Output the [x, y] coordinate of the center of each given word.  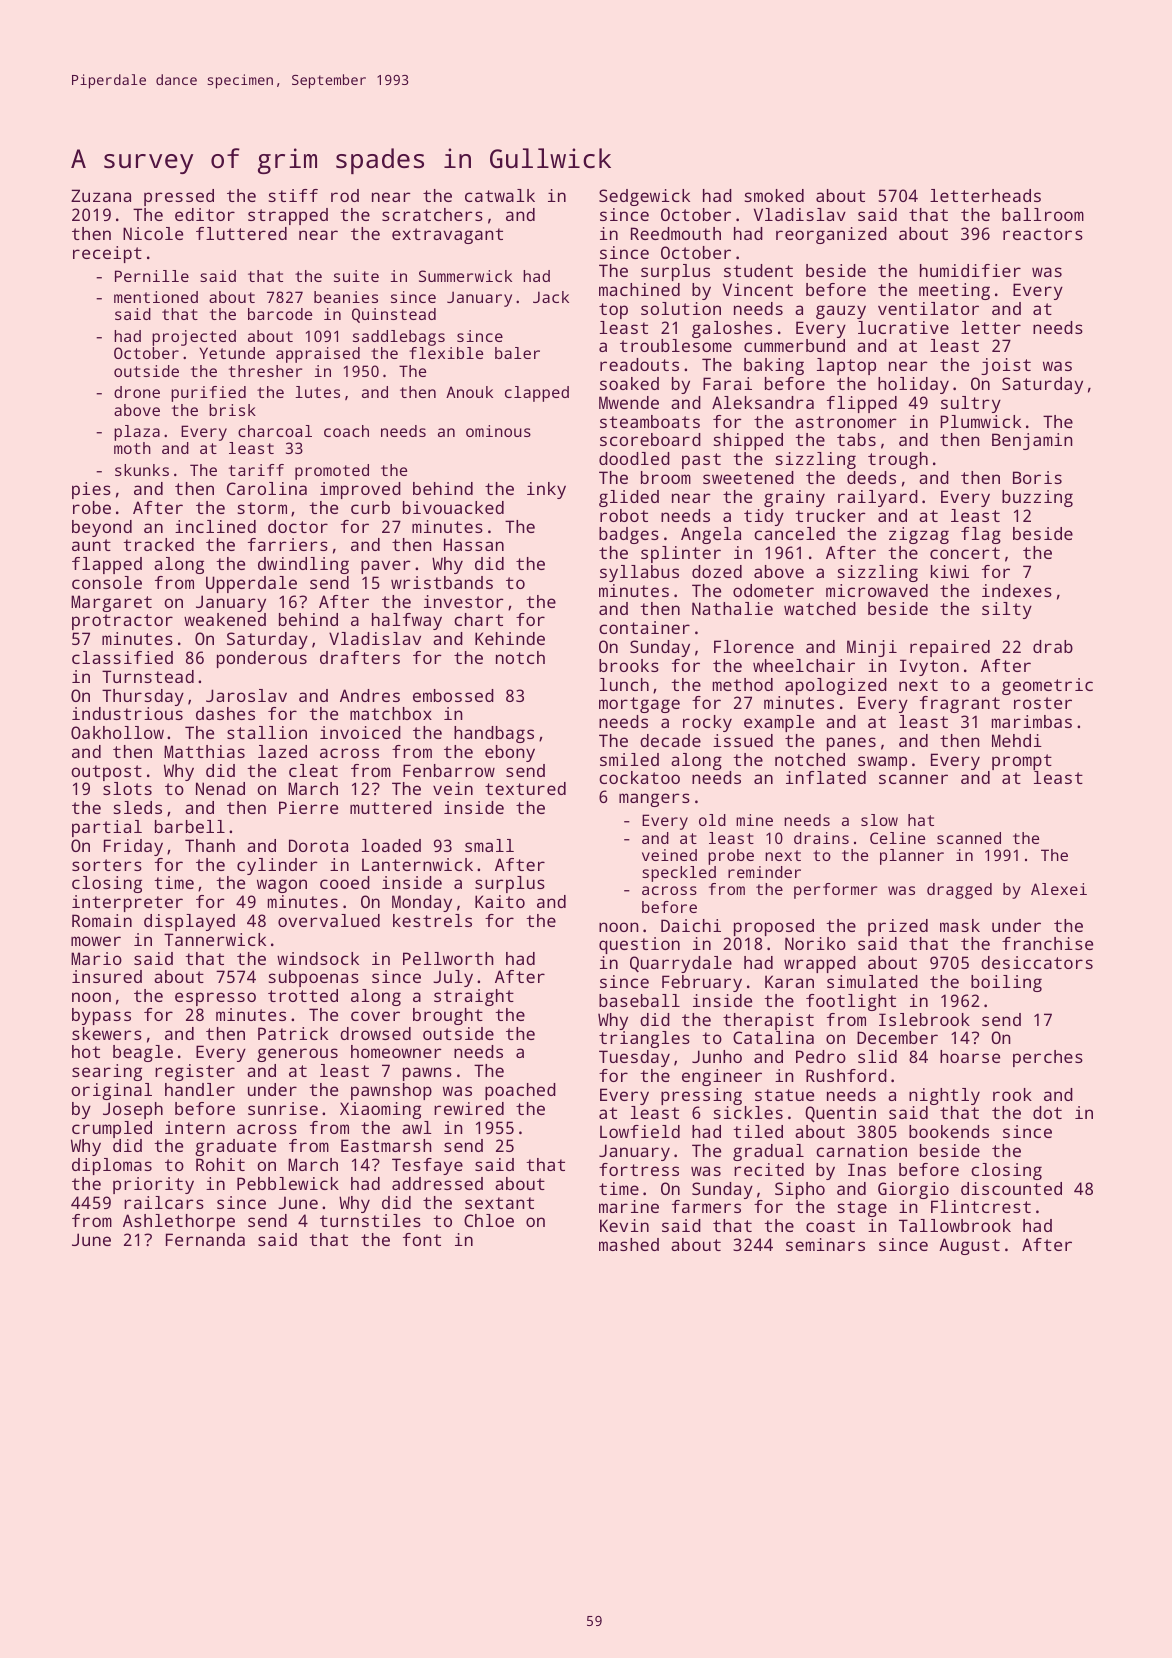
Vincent [758, 289]
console [107, 582]
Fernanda [205, 1239]
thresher [265, 371]
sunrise [283, 1108]
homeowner [396, 1051]
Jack [551, 297]
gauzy [841, 312]
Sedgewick [644, 197]
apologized [836, 686]
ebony [510, 753]
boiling [1006, 983]
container [644, 627]
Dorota [318, 845]
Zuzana [101, 195]
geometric [1047, 686]
